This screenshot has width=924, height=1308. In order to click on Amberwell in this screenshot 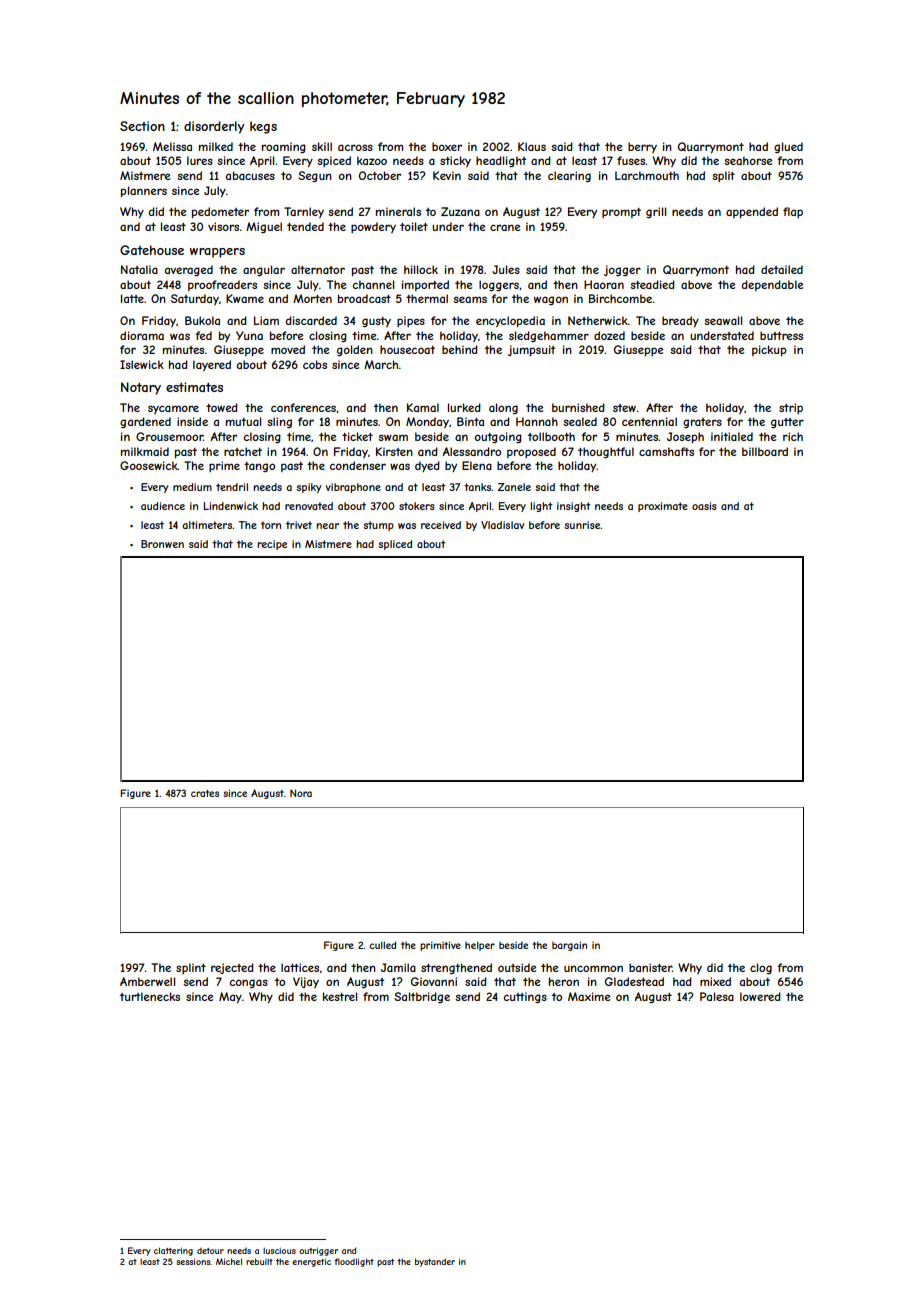, I will do `click(147, 981)`.
